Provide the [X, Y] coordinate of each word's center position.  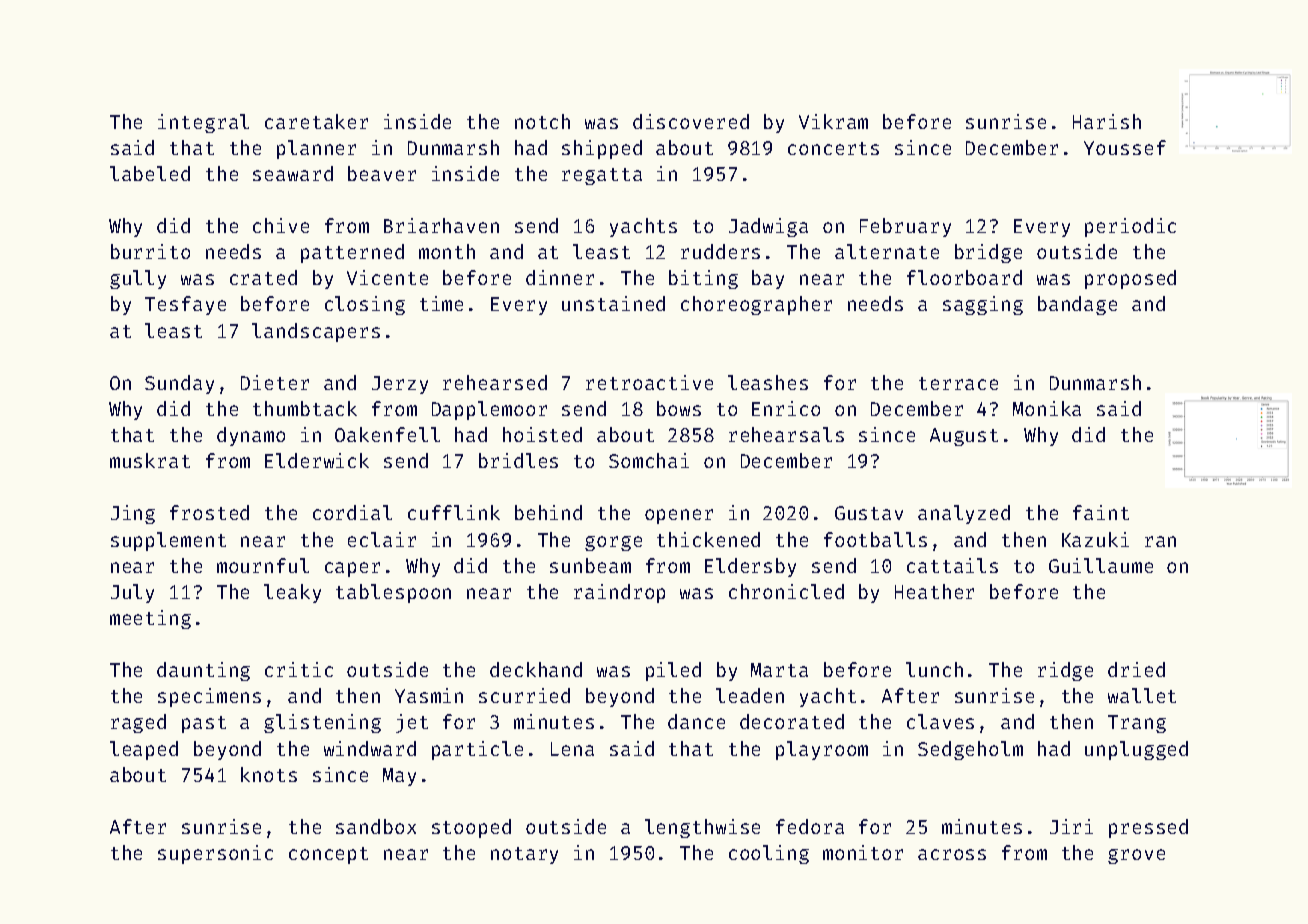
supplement [168, 541]
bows [679, 408]
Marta [779, 670]
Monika [1047, 408]
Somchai [649, 460]
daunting [203, 671]
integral [203, 123]
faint [1101, 512]
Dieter [275, 382]
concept [328, 855]
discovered [691, 121]
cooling [769, 854]
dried [1136, 669]
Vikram [833, 121]
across [952, 854]
